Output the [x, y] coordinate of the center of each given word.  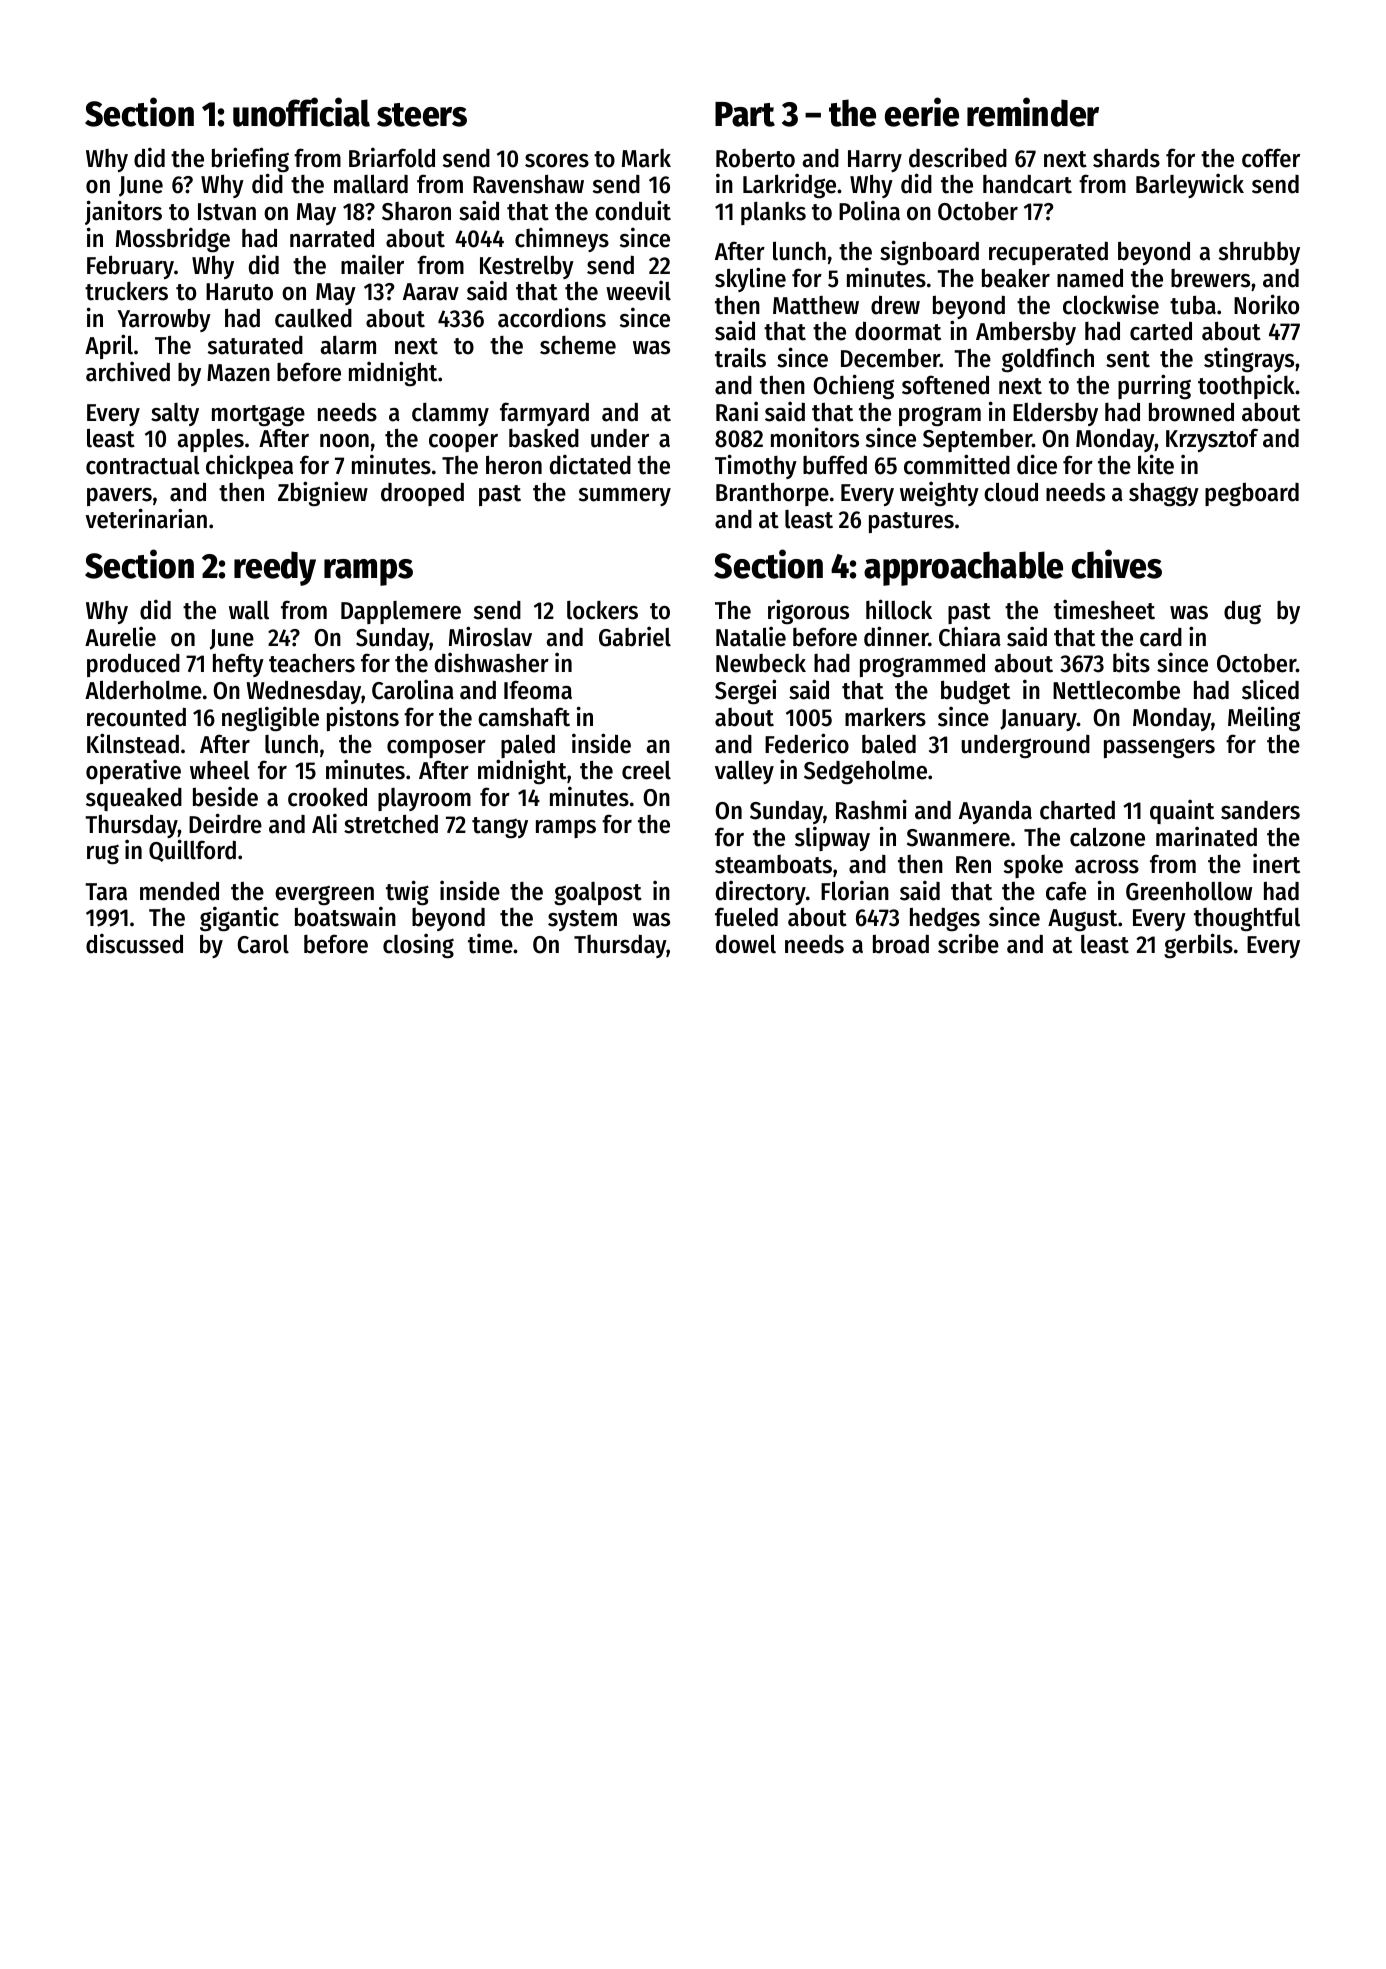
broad [901, 944]
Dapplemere [401, 612]
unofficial [301, 112]
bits [1131, 662]
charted [1077, 810]
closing [418, 946]
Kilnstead [133, 743]
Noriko [1266, 304]
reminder [1033, 112]
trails [740, 357]
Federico [807, 743]
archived [128, 371]
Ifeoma [538, 690]
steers [422, 115]
